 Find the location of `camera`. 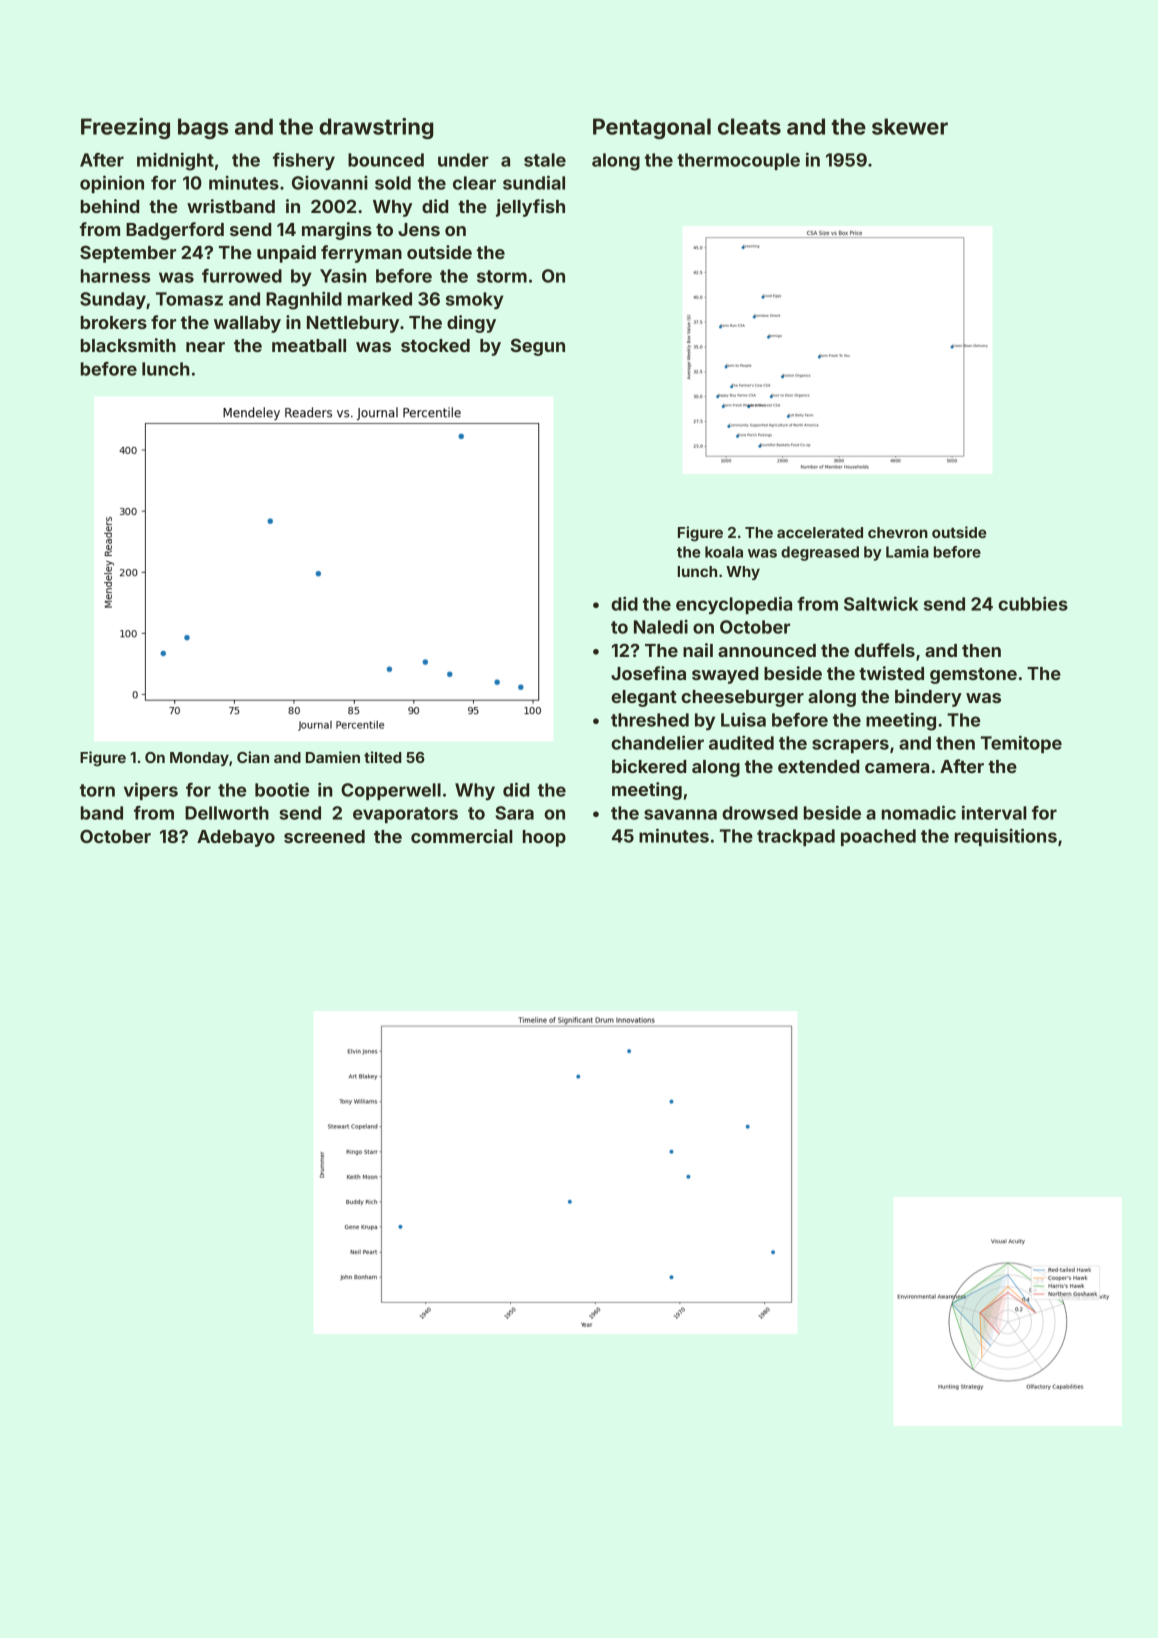

camera is located at coordinates (897, 768).
